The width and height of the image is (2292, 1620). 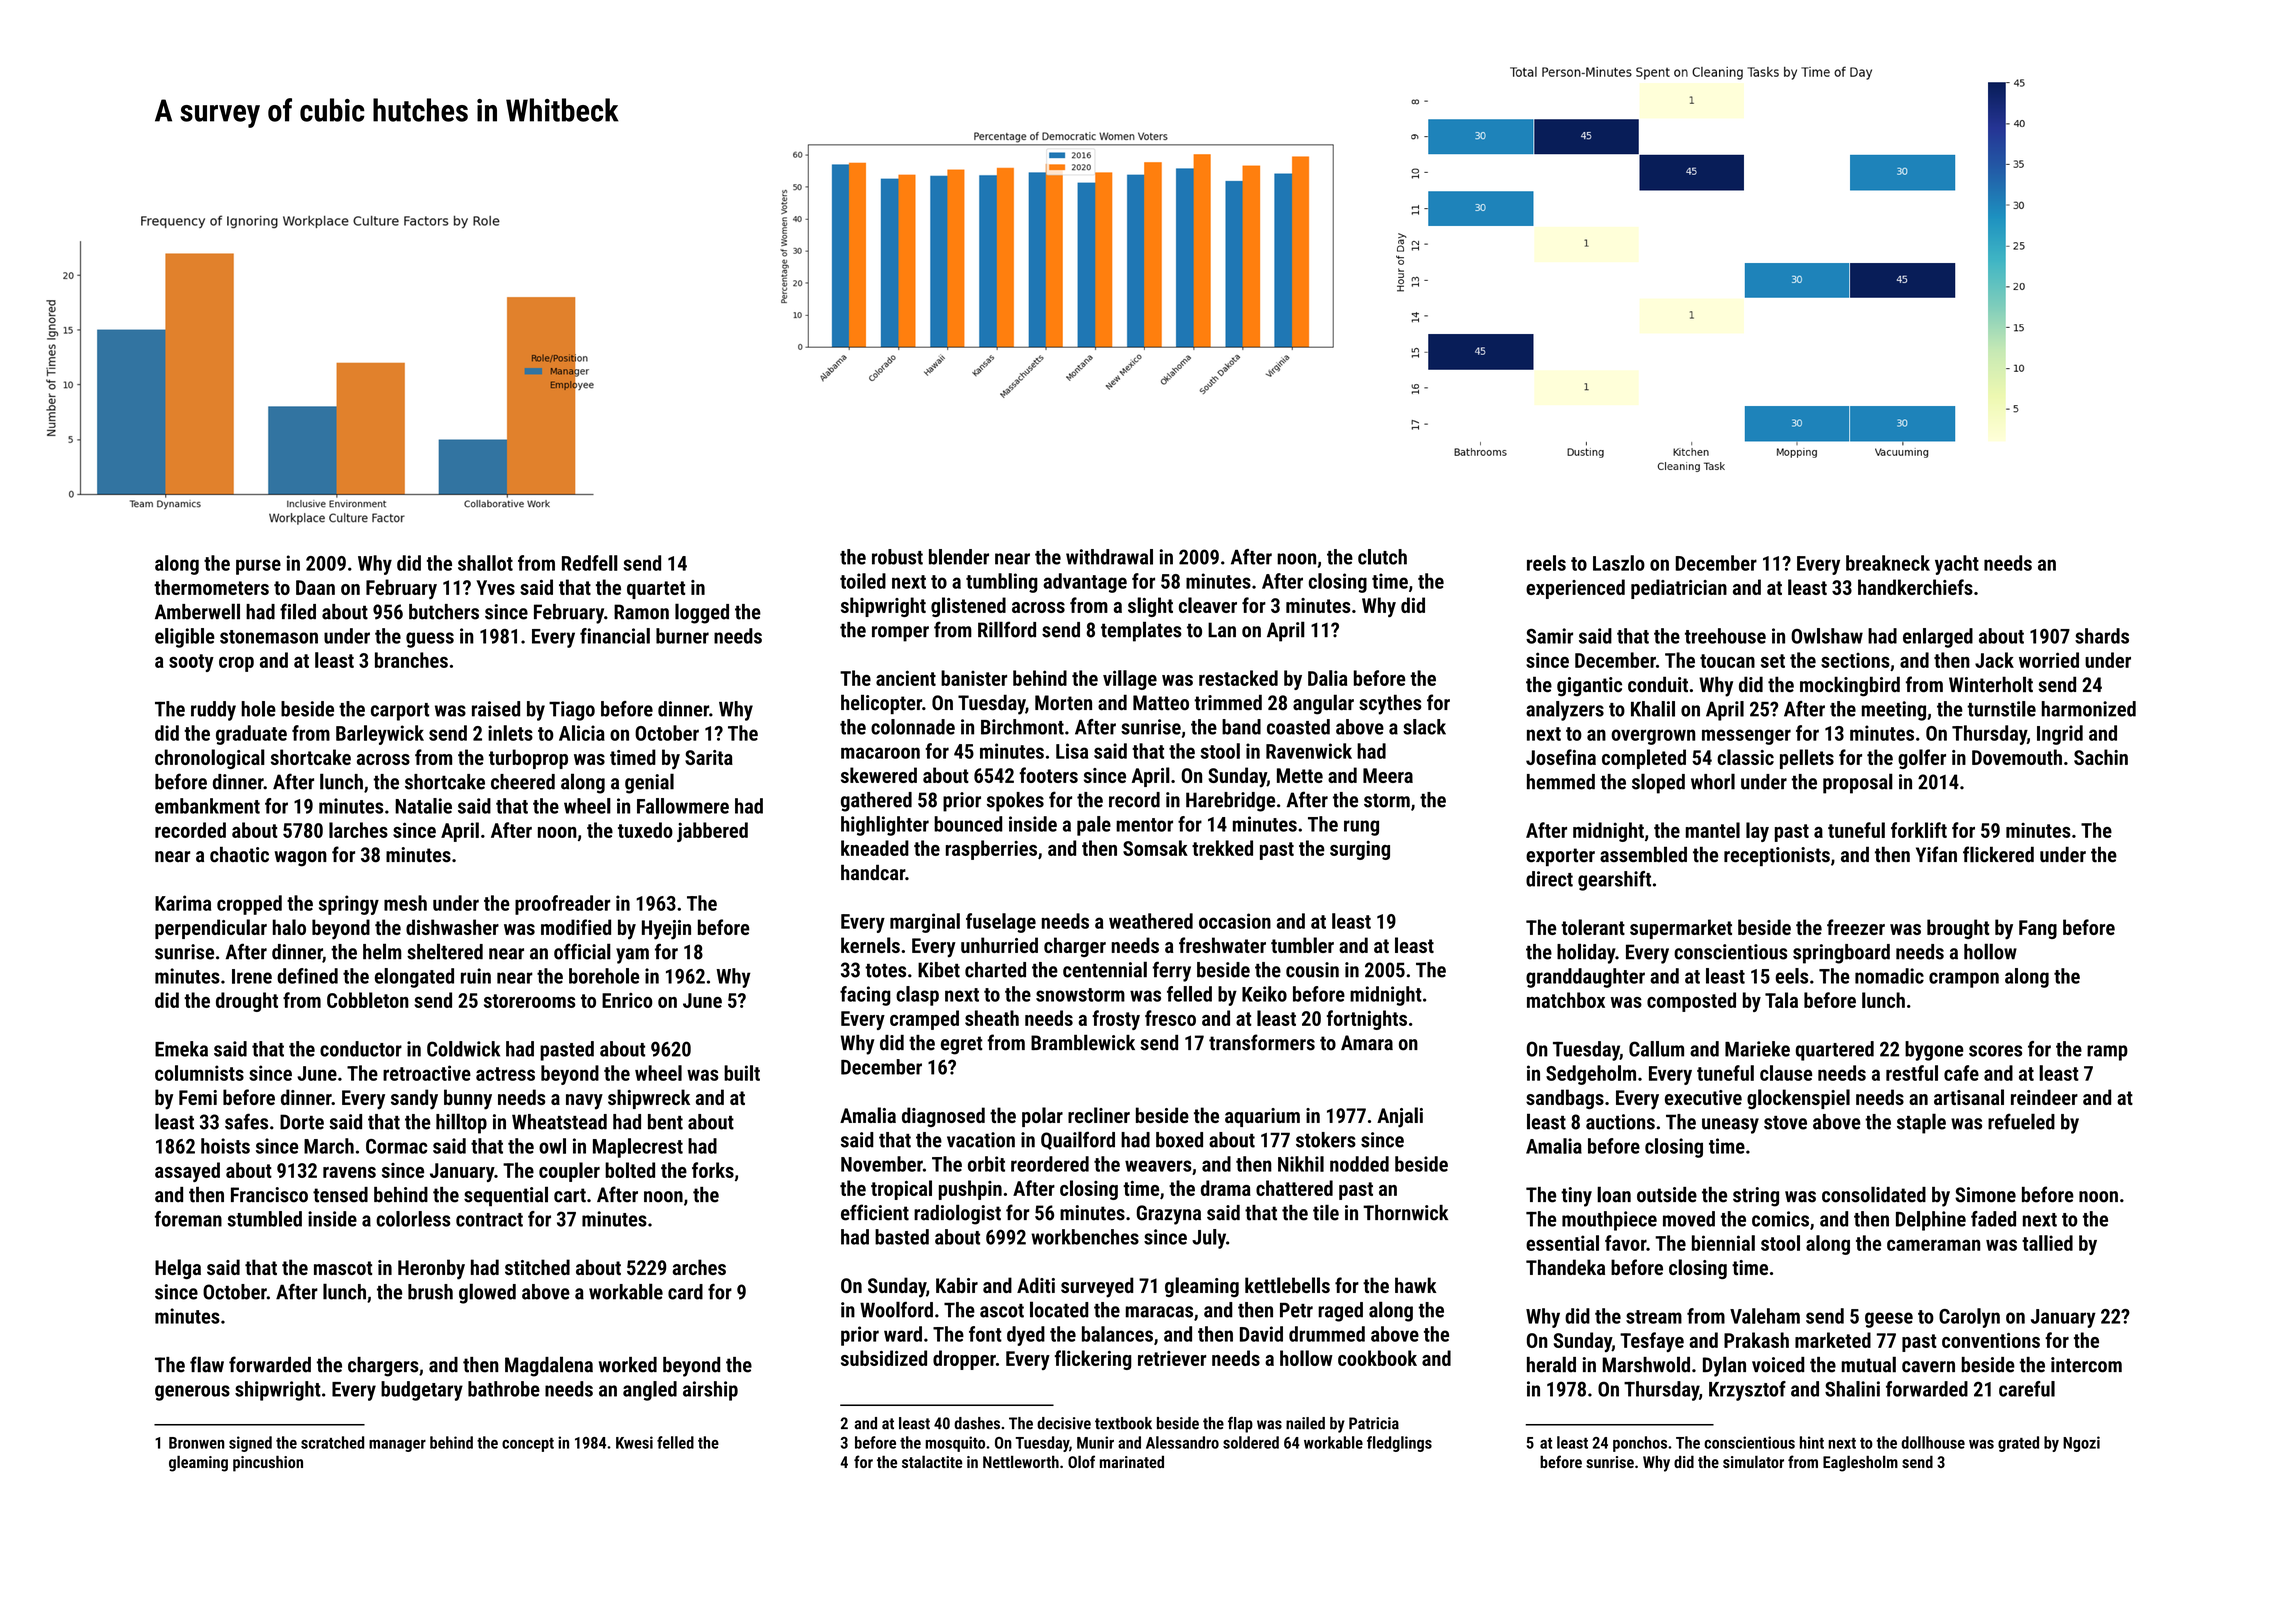 What do you see at coordinates (181, 1049) in the image?
I see `Emeka` at bounding box center [181, 1049].
